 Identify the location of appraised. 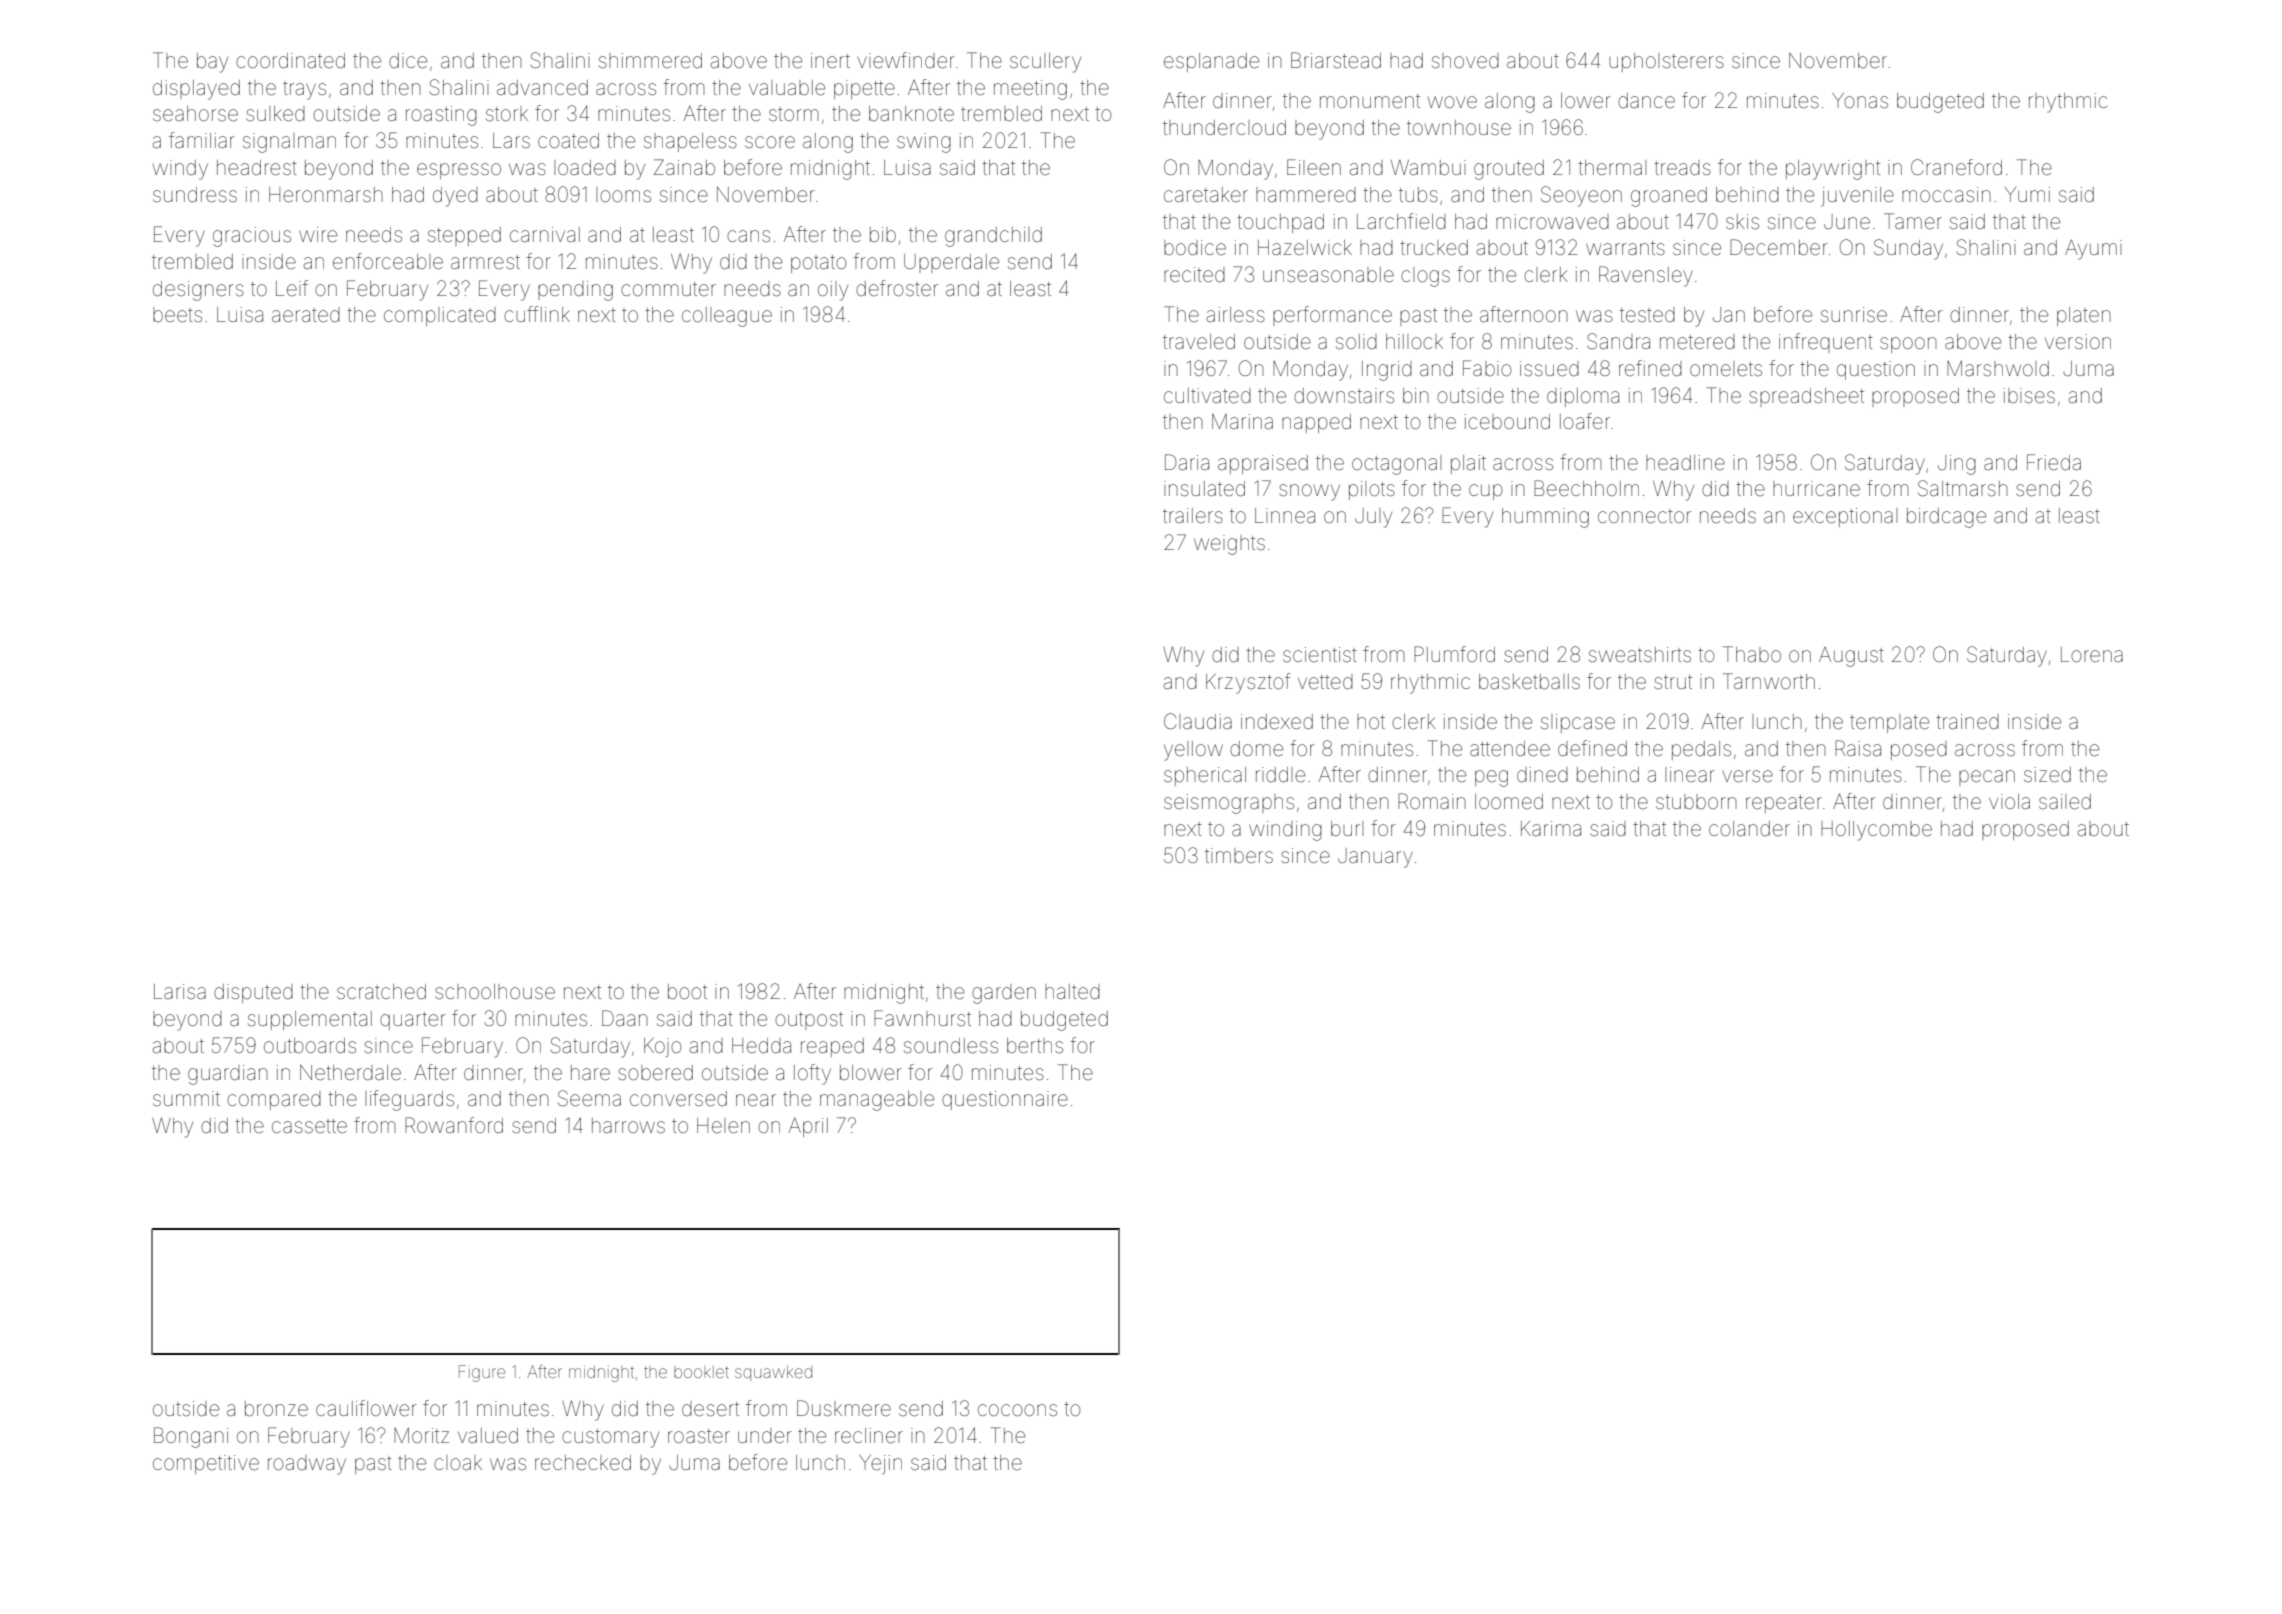
(1263, 464).
